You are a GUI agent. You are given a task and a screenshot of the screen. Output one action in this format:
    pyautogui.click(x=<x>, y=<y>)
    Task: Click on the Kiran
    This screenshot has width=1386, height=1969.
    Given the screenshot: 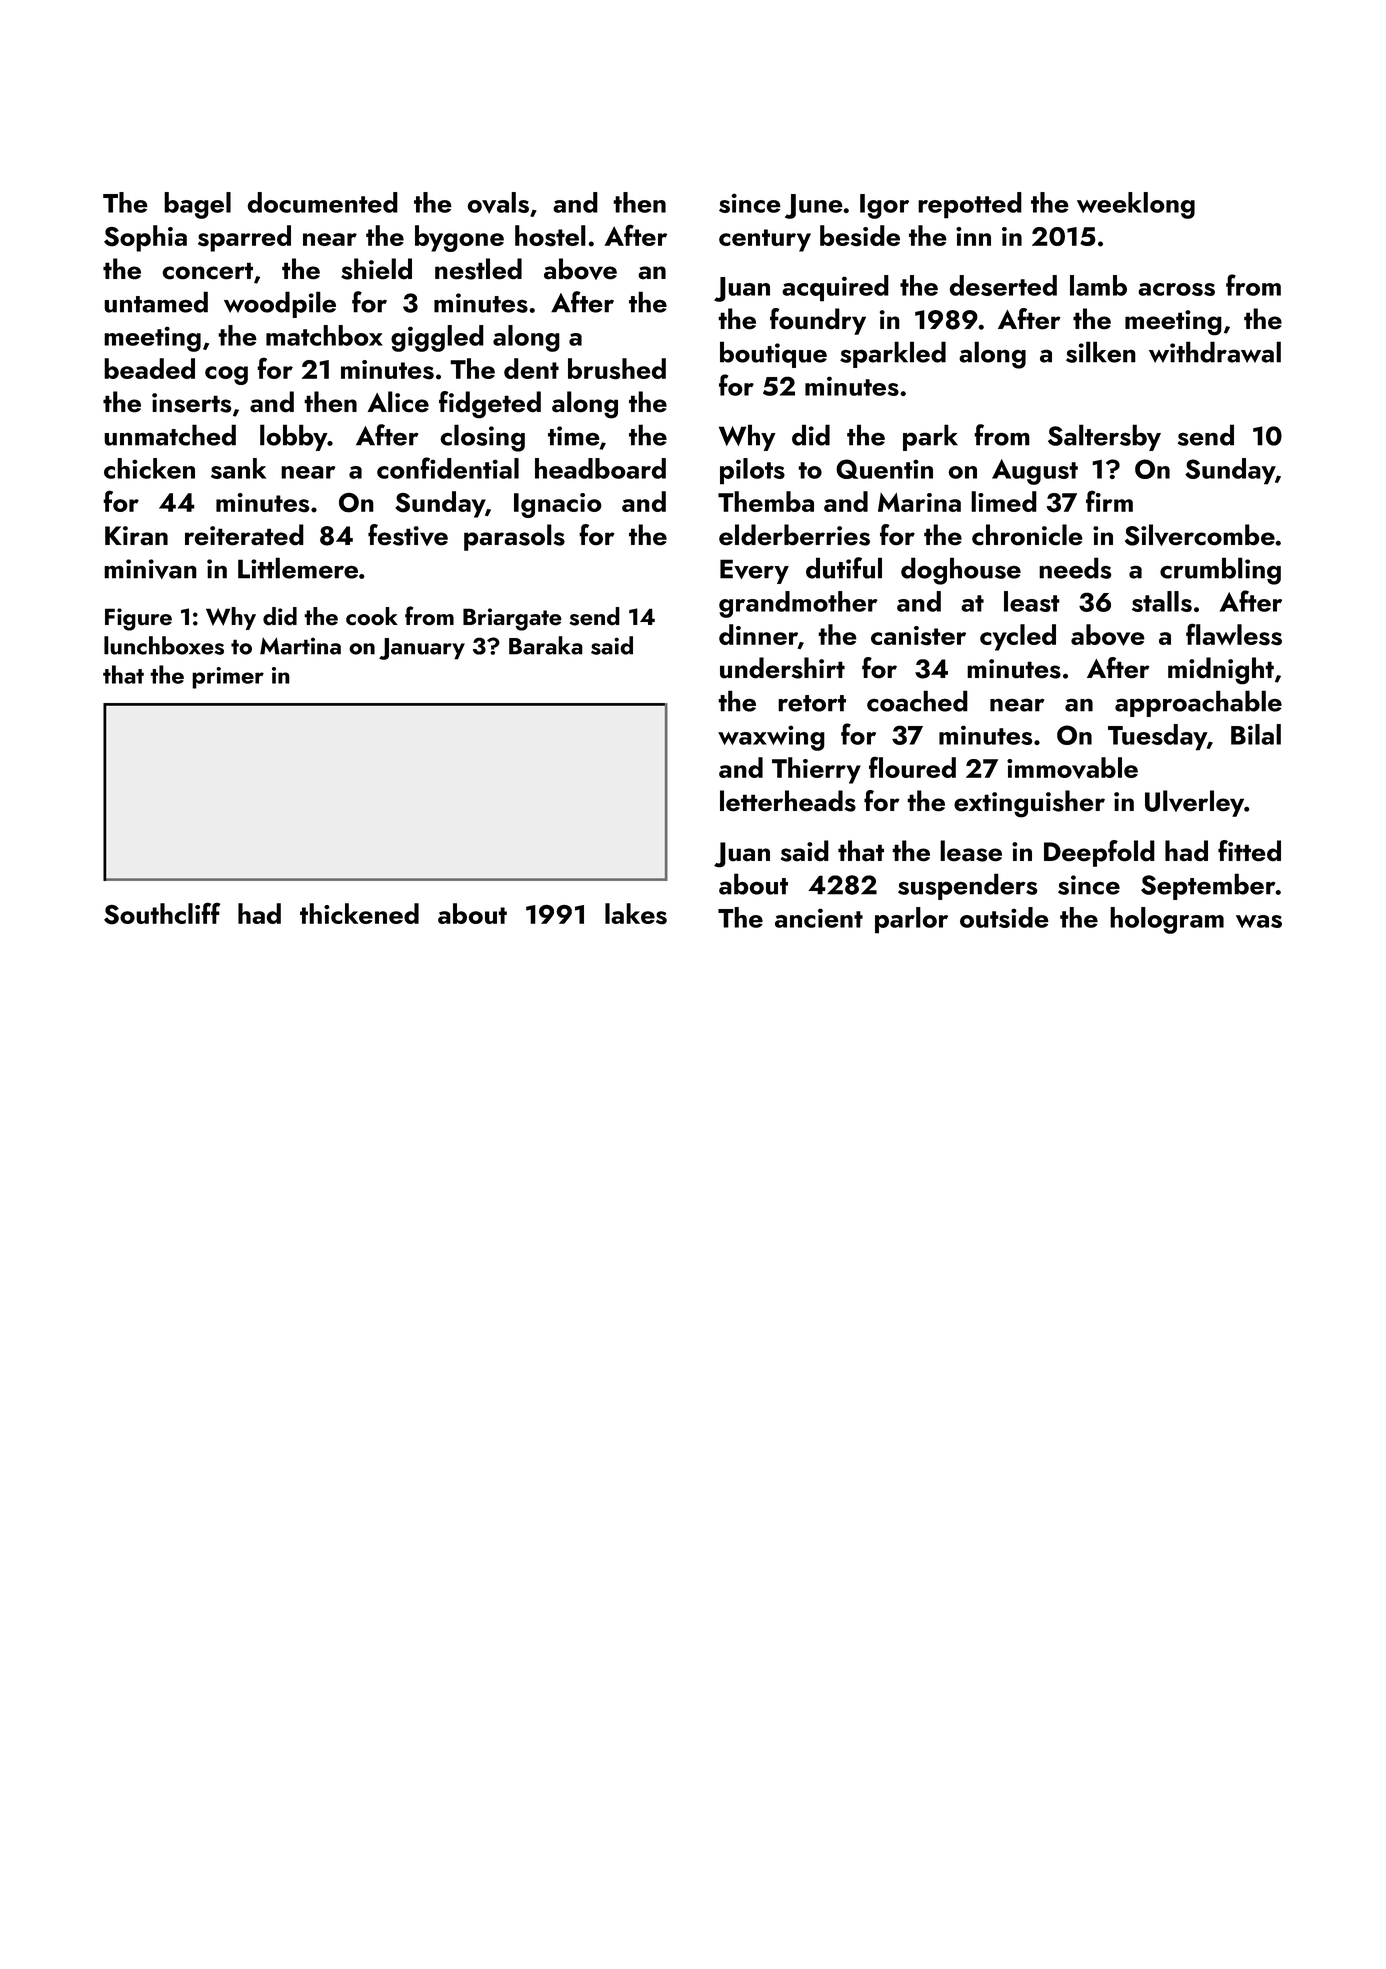 What is the action you would take?
    pyautogui.click(x=136, y=536)
